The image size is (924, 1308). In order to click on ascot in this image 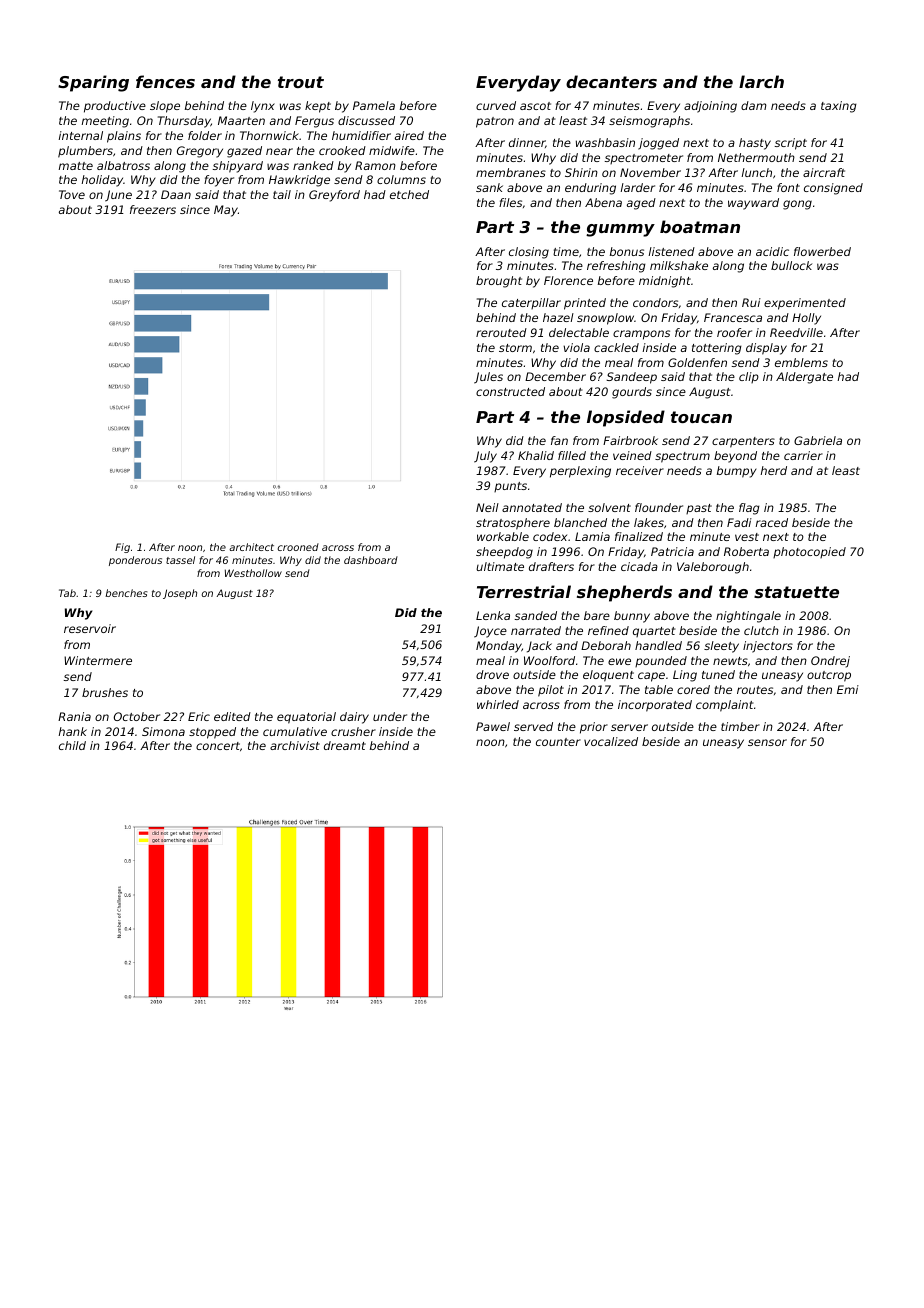, I will do `click(535, 106)`.
